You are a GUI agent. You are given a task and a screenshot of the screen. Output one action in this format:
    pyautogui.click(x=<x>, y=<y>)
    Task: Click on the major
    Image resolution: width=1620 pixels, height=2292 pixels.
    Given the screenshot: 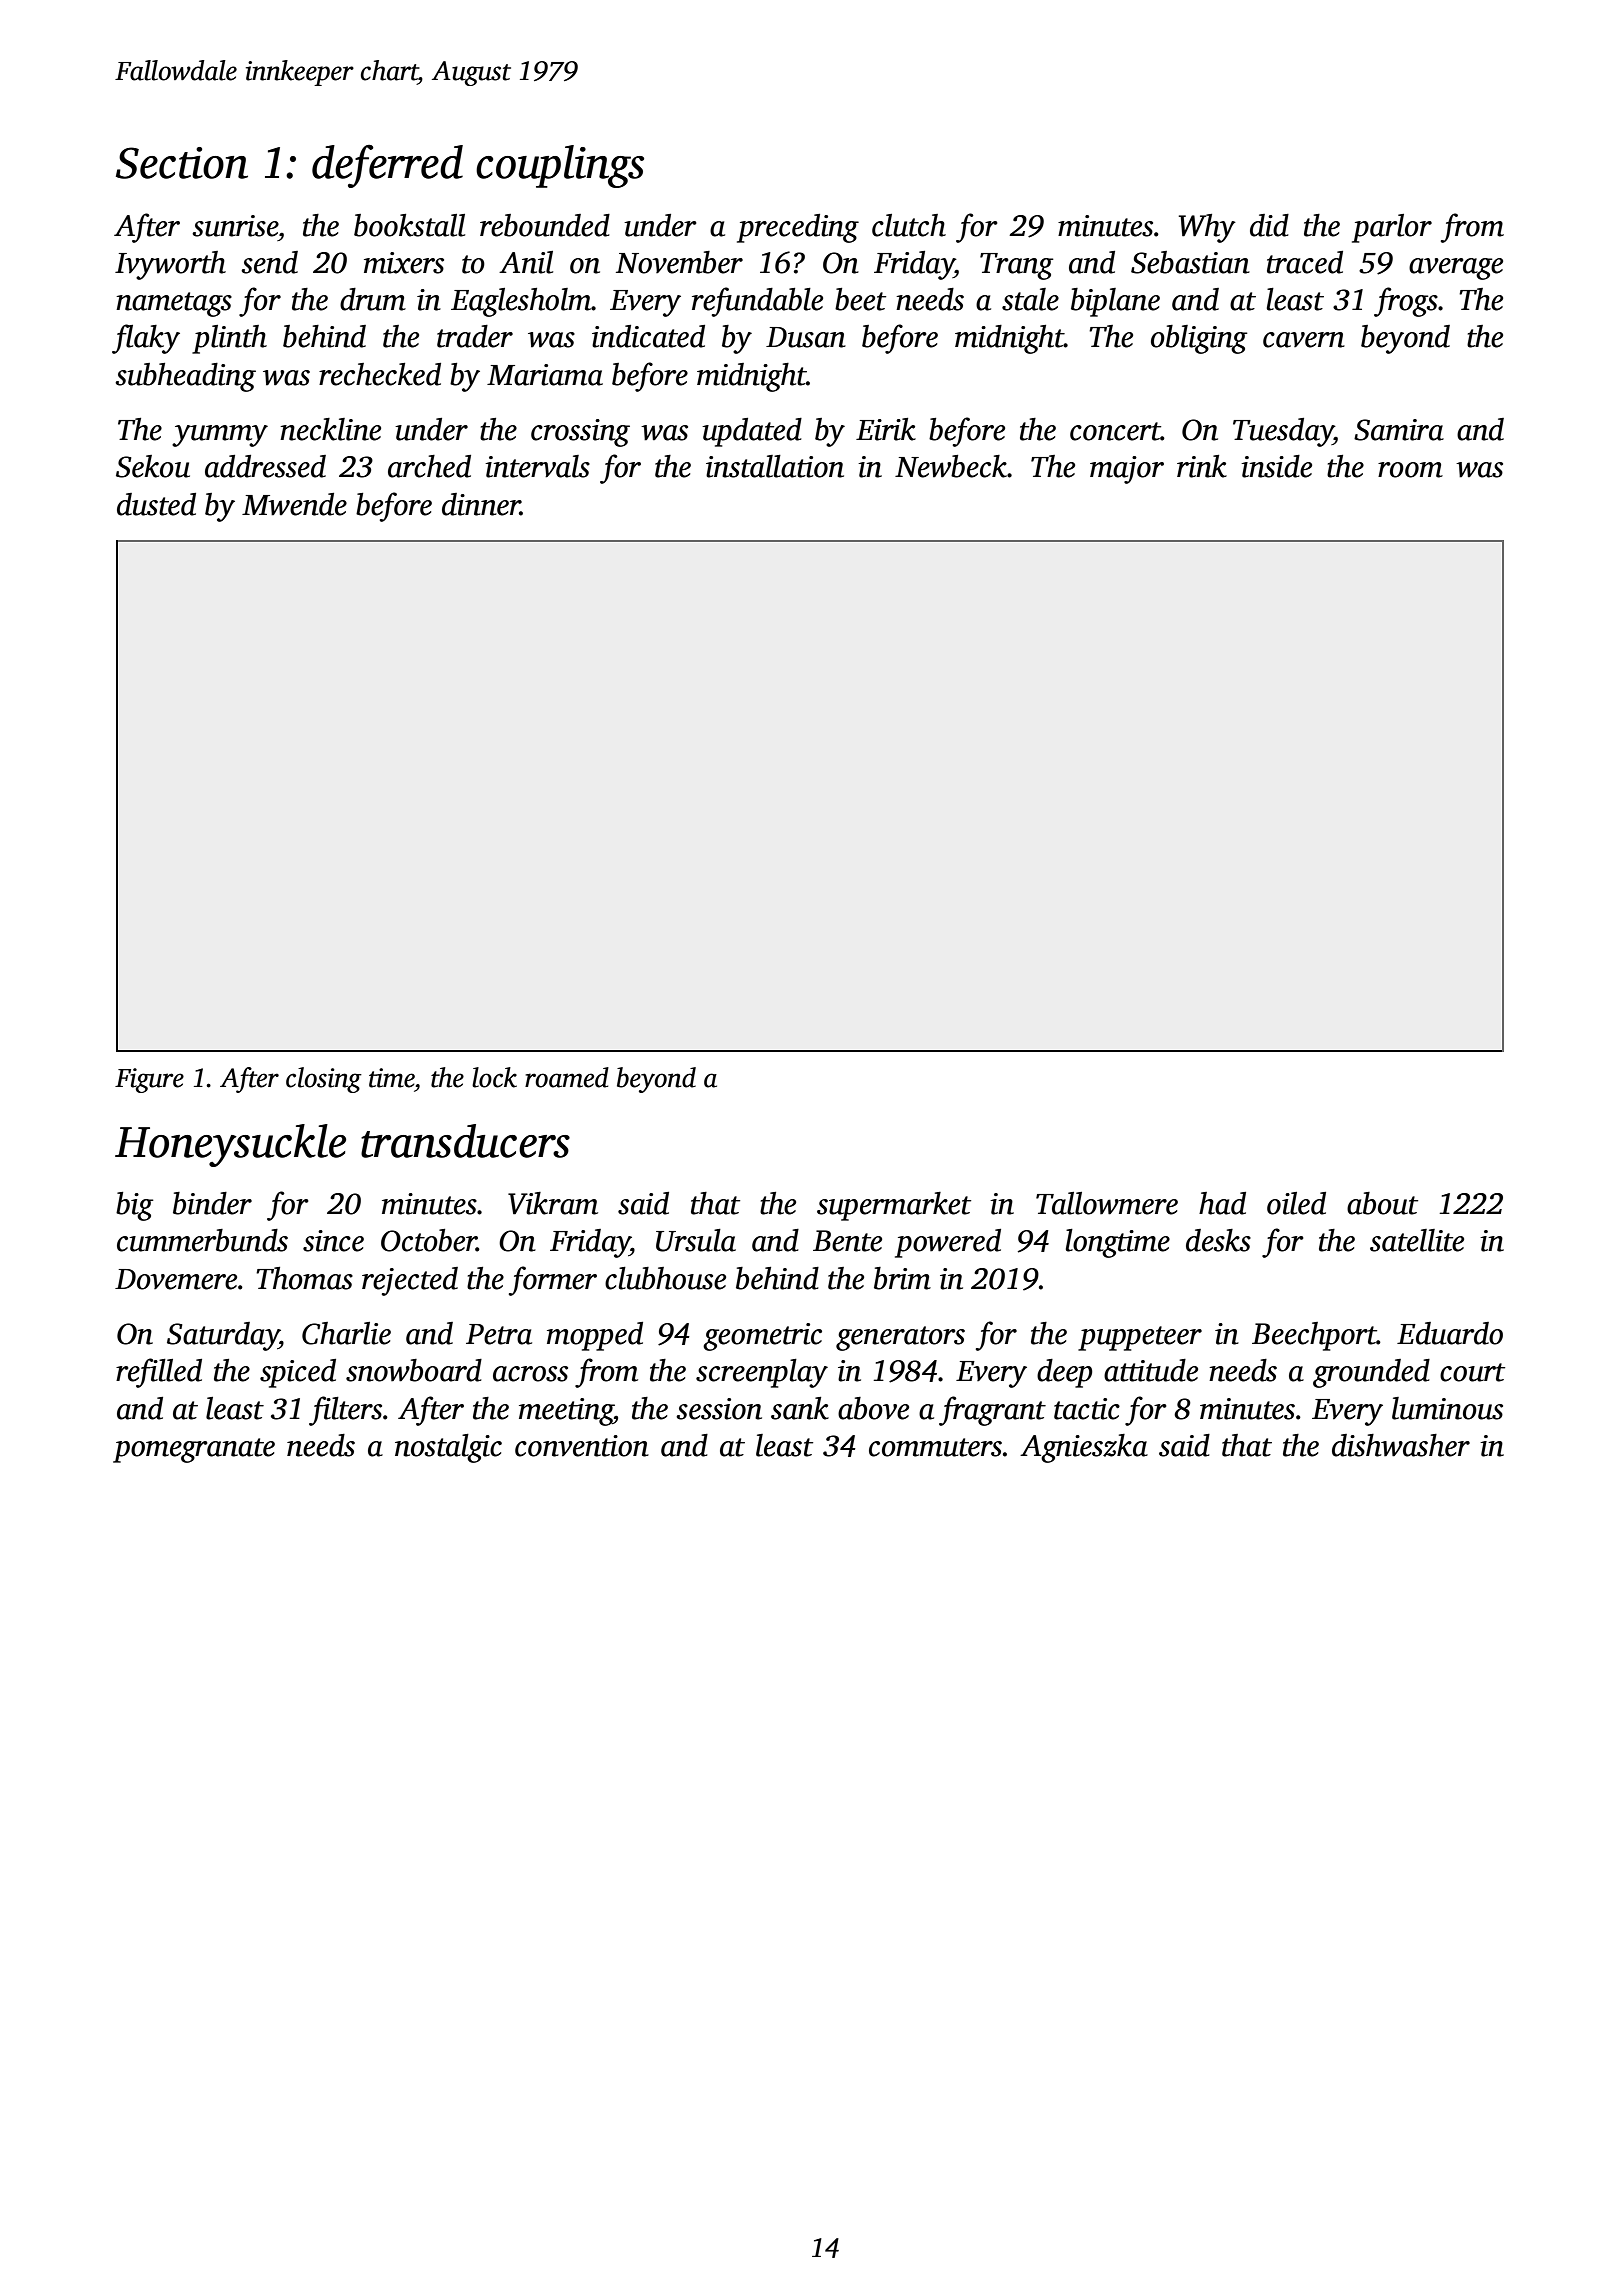 What is the action you would take?
    pyautogui.click(x=1127, y=470)
